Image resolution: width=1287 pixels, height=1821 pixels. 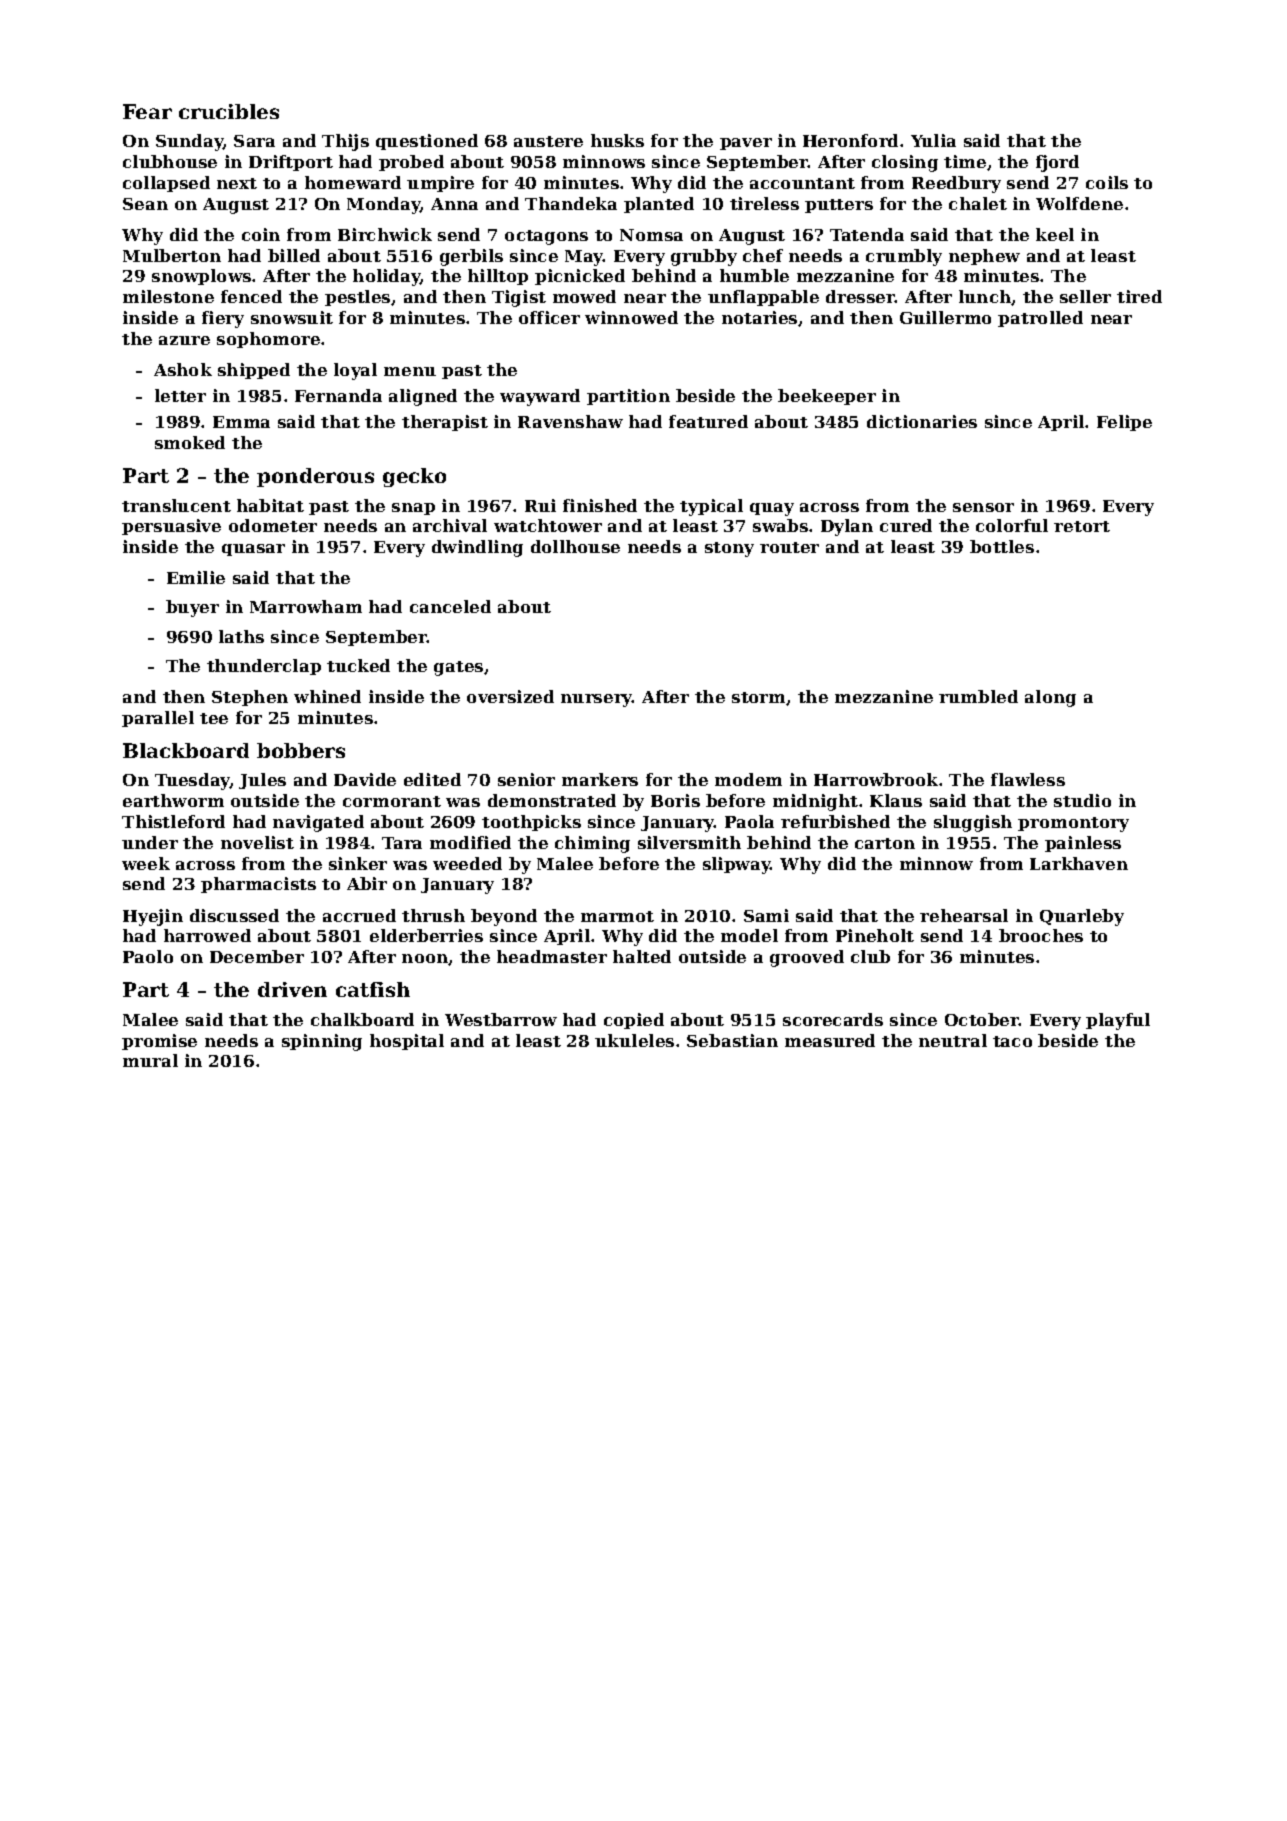 What do you see at coordinates (922, 421) in the image?
I see `dictionaries` at bounding box center [922, 421].
